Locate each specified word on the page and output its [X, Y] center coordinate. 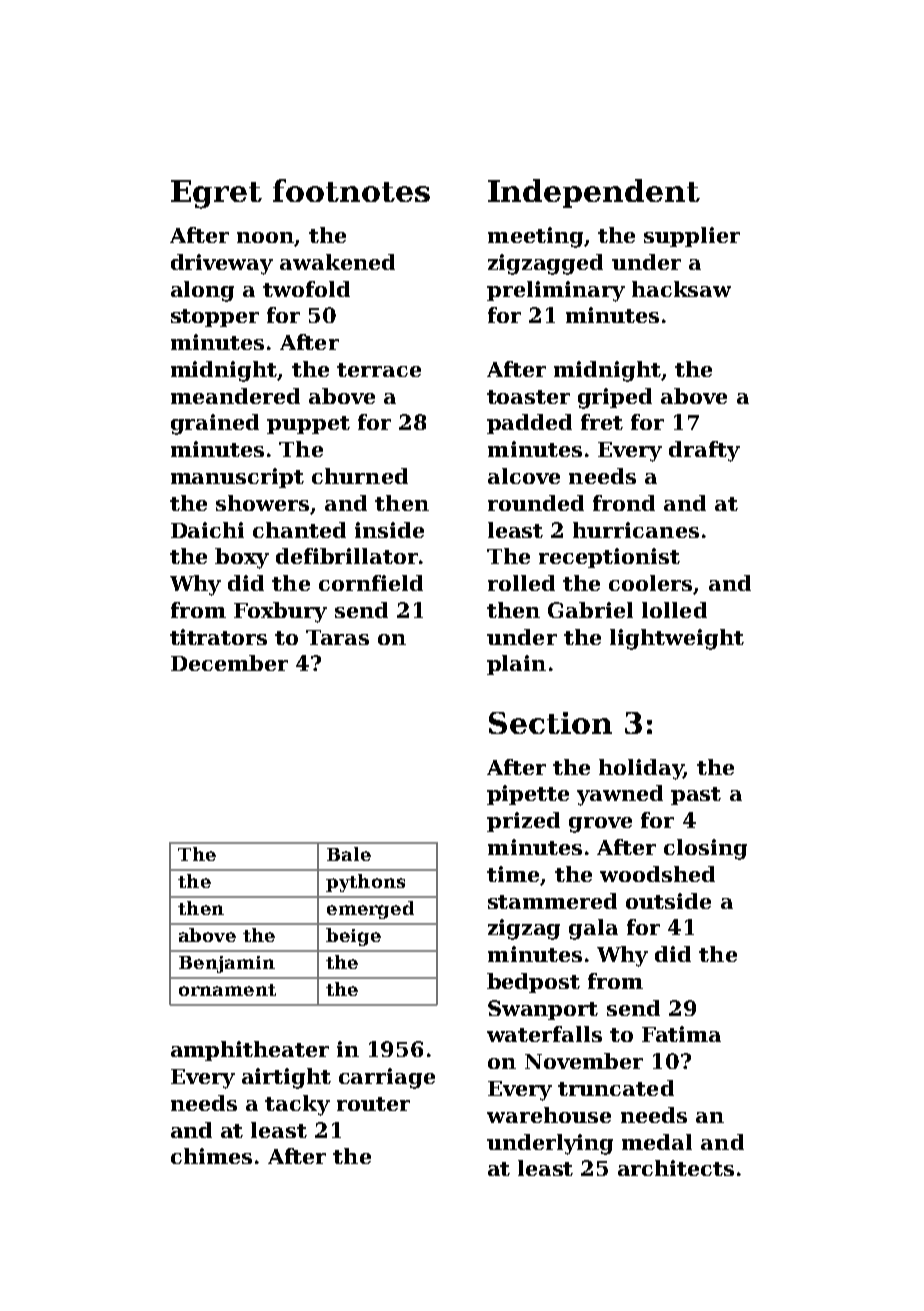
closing [705, 849]
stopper [215, 318]
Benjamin [227, 964]
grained [215, 424]
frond [624, 503]
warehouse [549, 1115]
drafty [704, 451]
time [513, 874]
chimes [211, 1156]
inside [389, 530]
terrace [379, 370]
